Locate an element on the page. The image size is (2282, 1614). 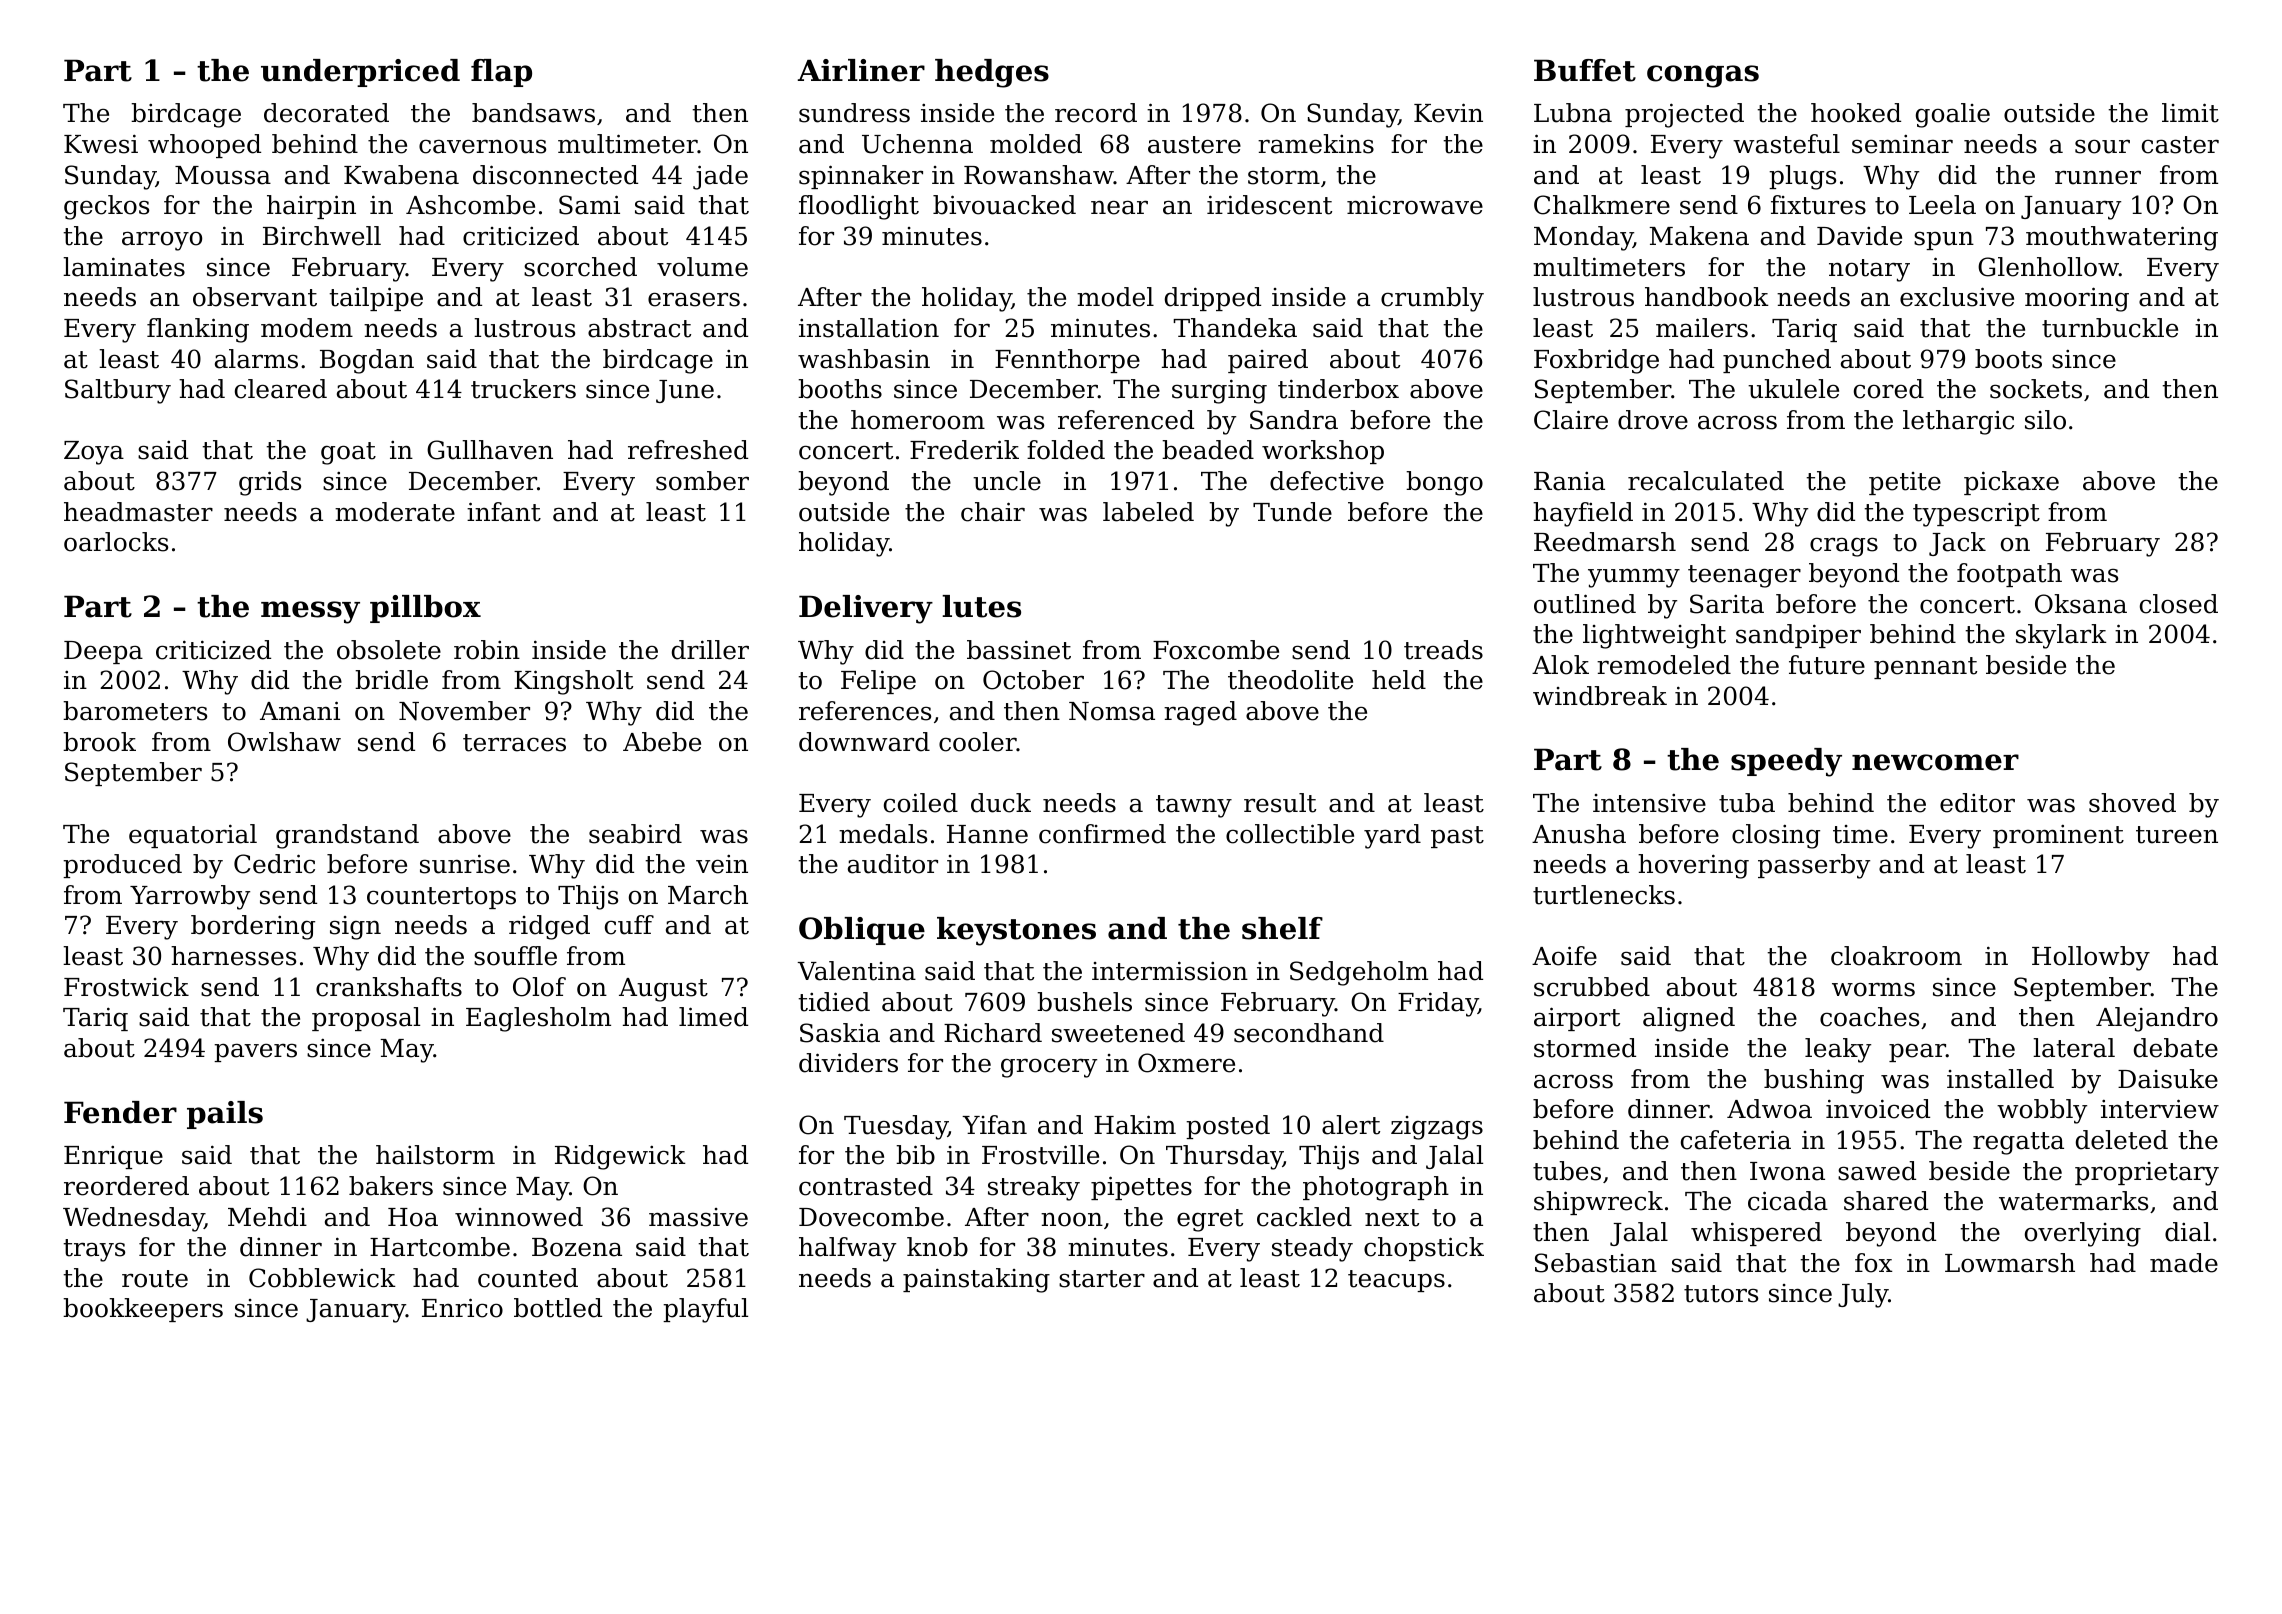
shelf is located at coordinates (1282, 928).
